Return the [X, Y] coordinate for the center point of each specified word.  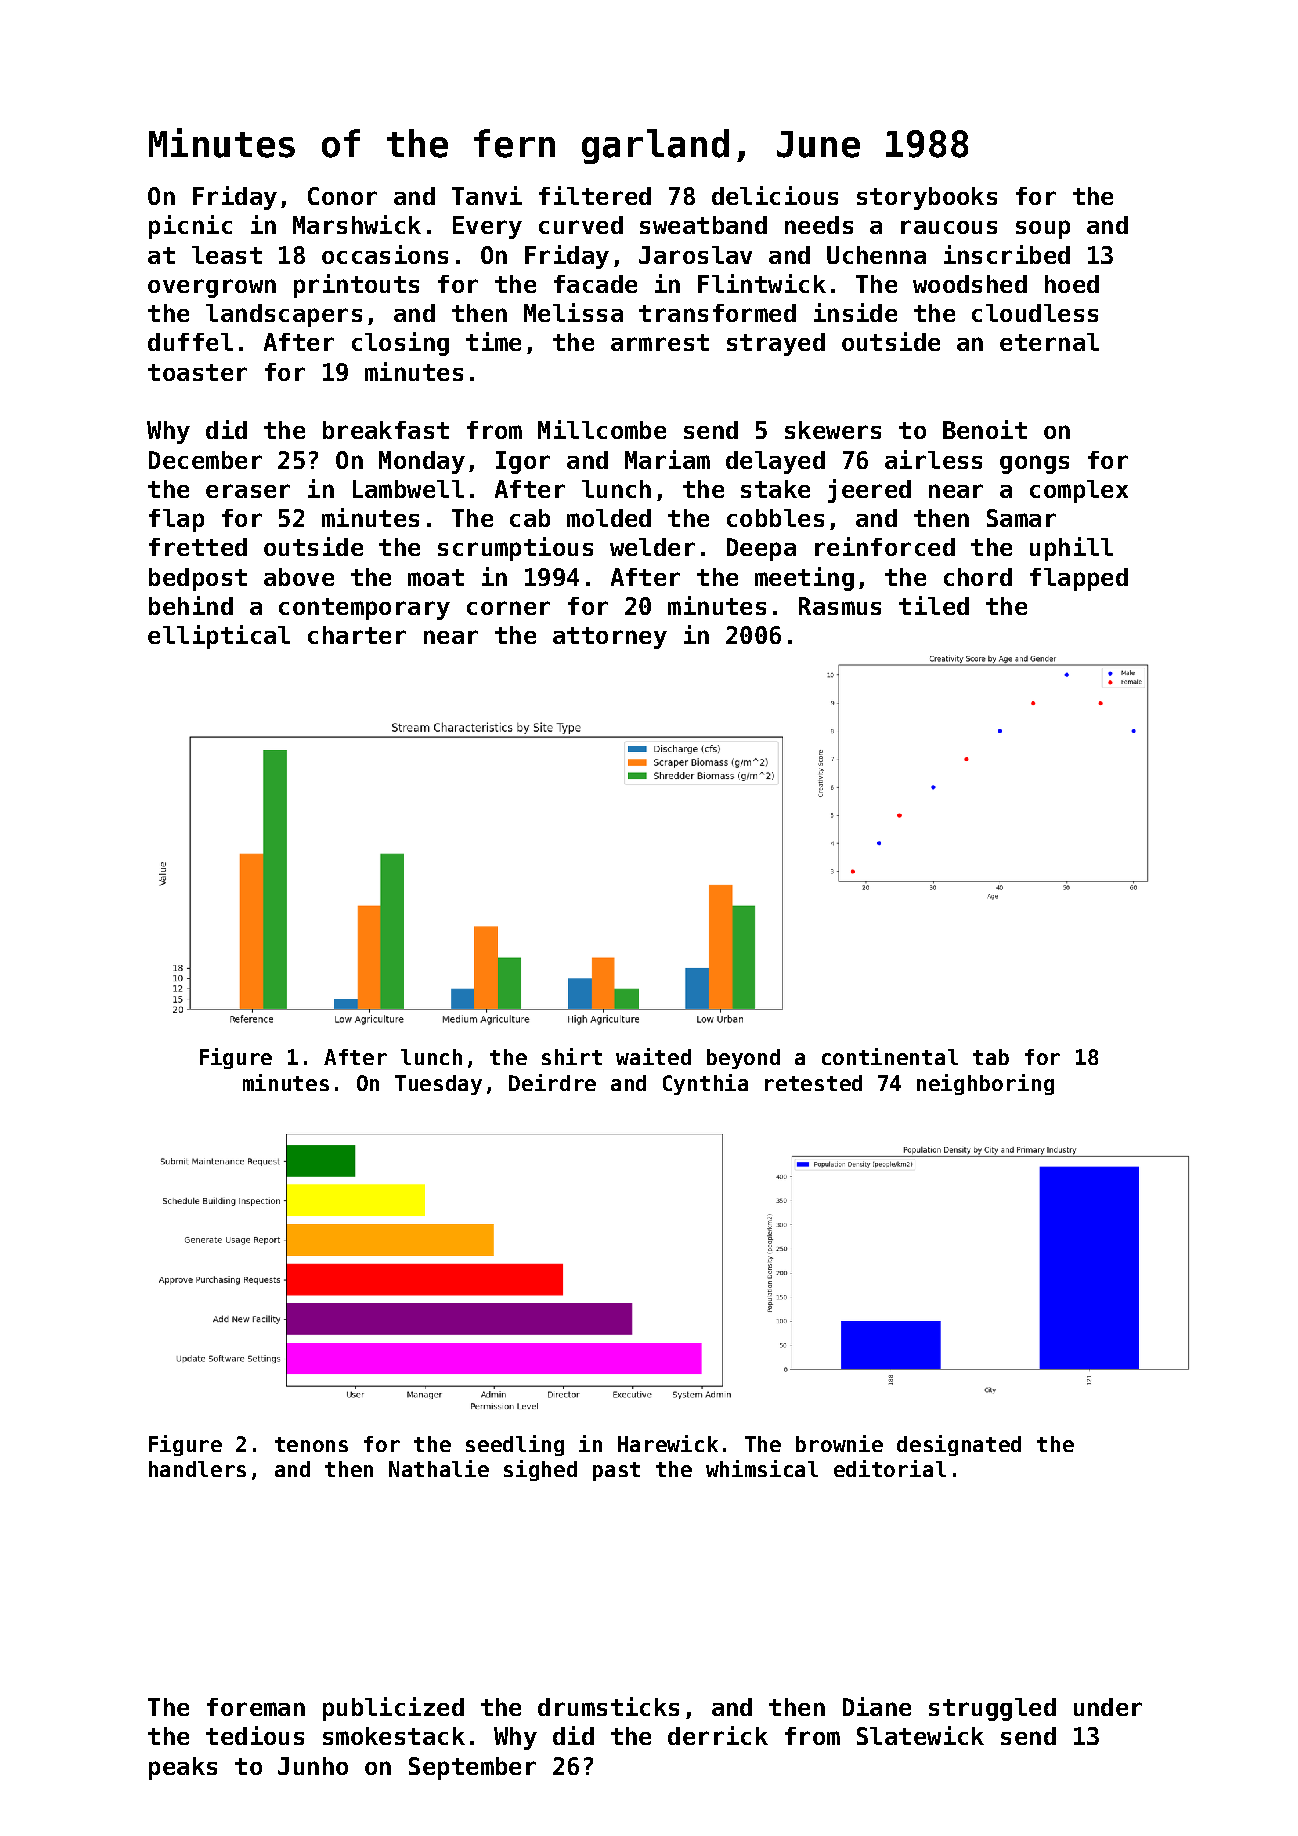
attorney [610, 638]
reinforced [885, 546]
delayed [775, 462]
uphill [1071, 549]
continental [890, 1056]
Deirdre [552, 1082]
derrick [718, 1735]
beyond [743, 1059]
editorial [890, 1468]
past [616, 1471]
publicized [393, 1709]
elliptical [219, 637]
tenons [311, 1444]
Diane [877, 1706]
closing [400, 344]
